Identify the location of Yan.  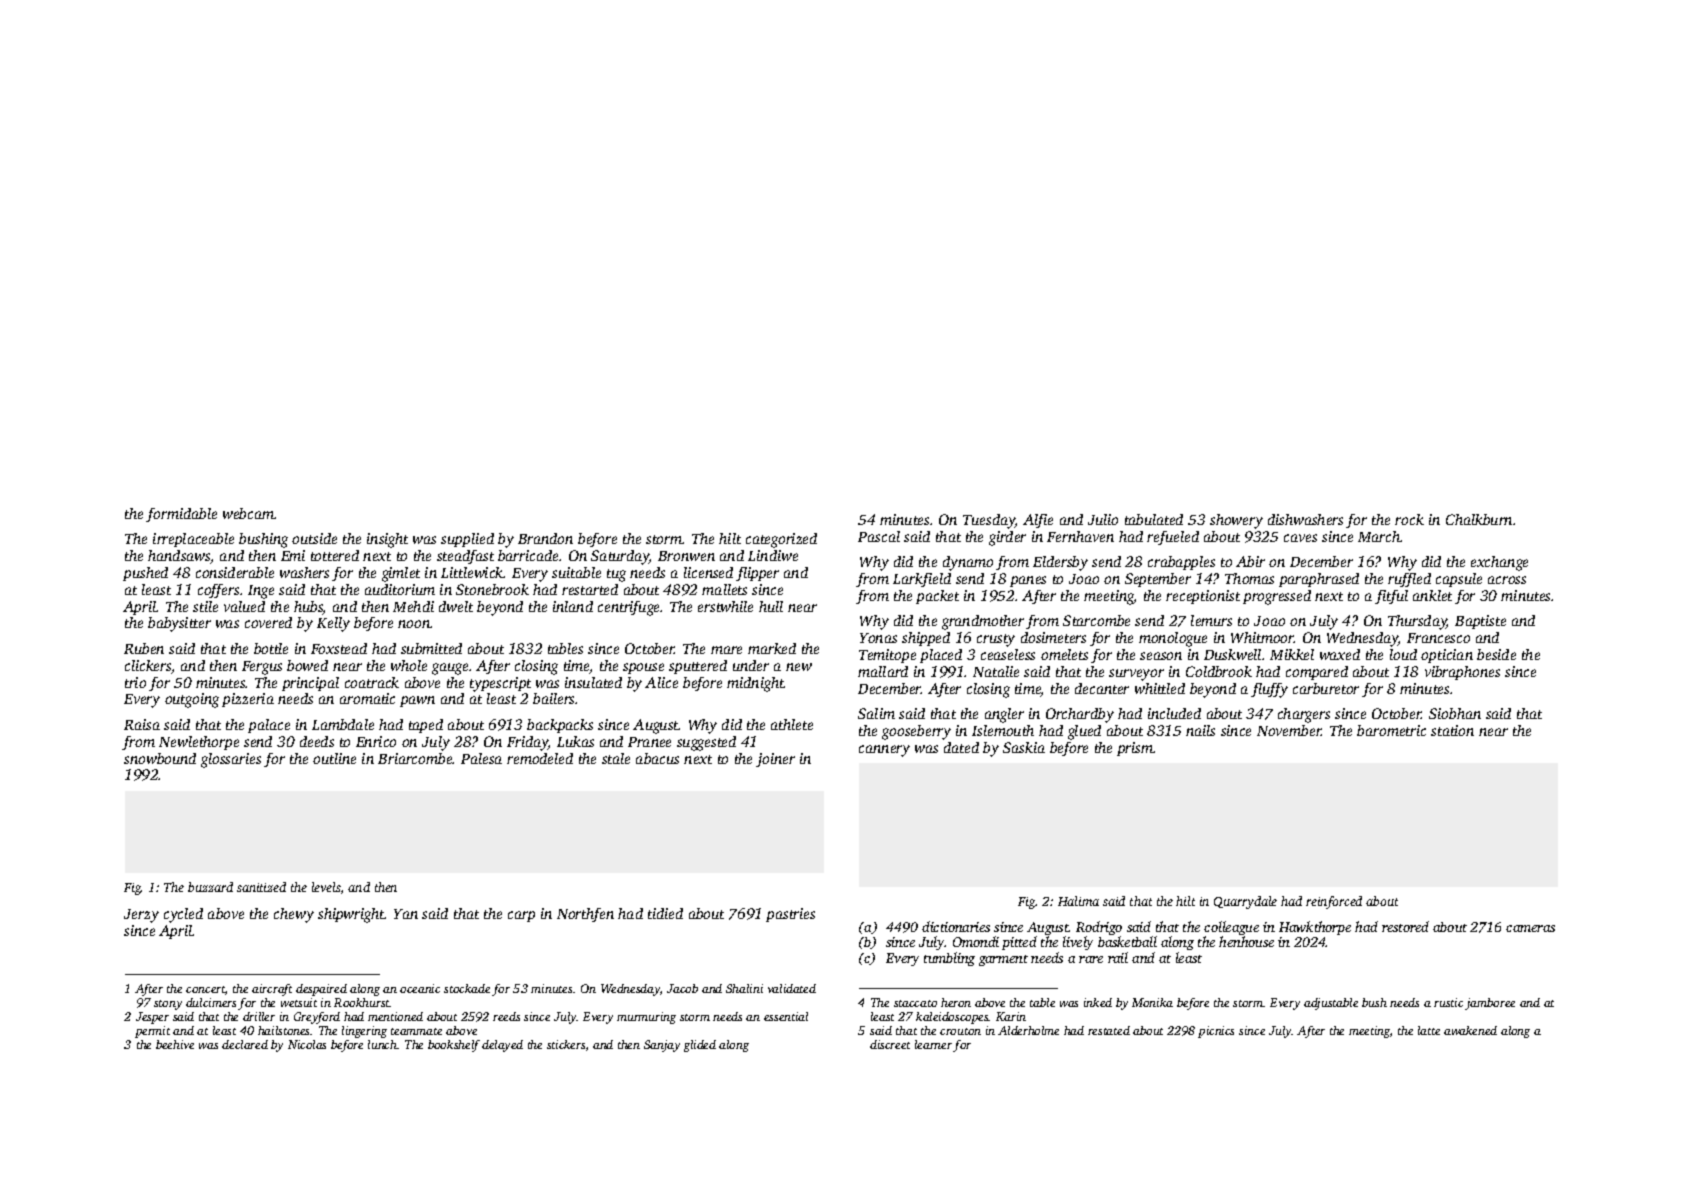
(406, 914).
